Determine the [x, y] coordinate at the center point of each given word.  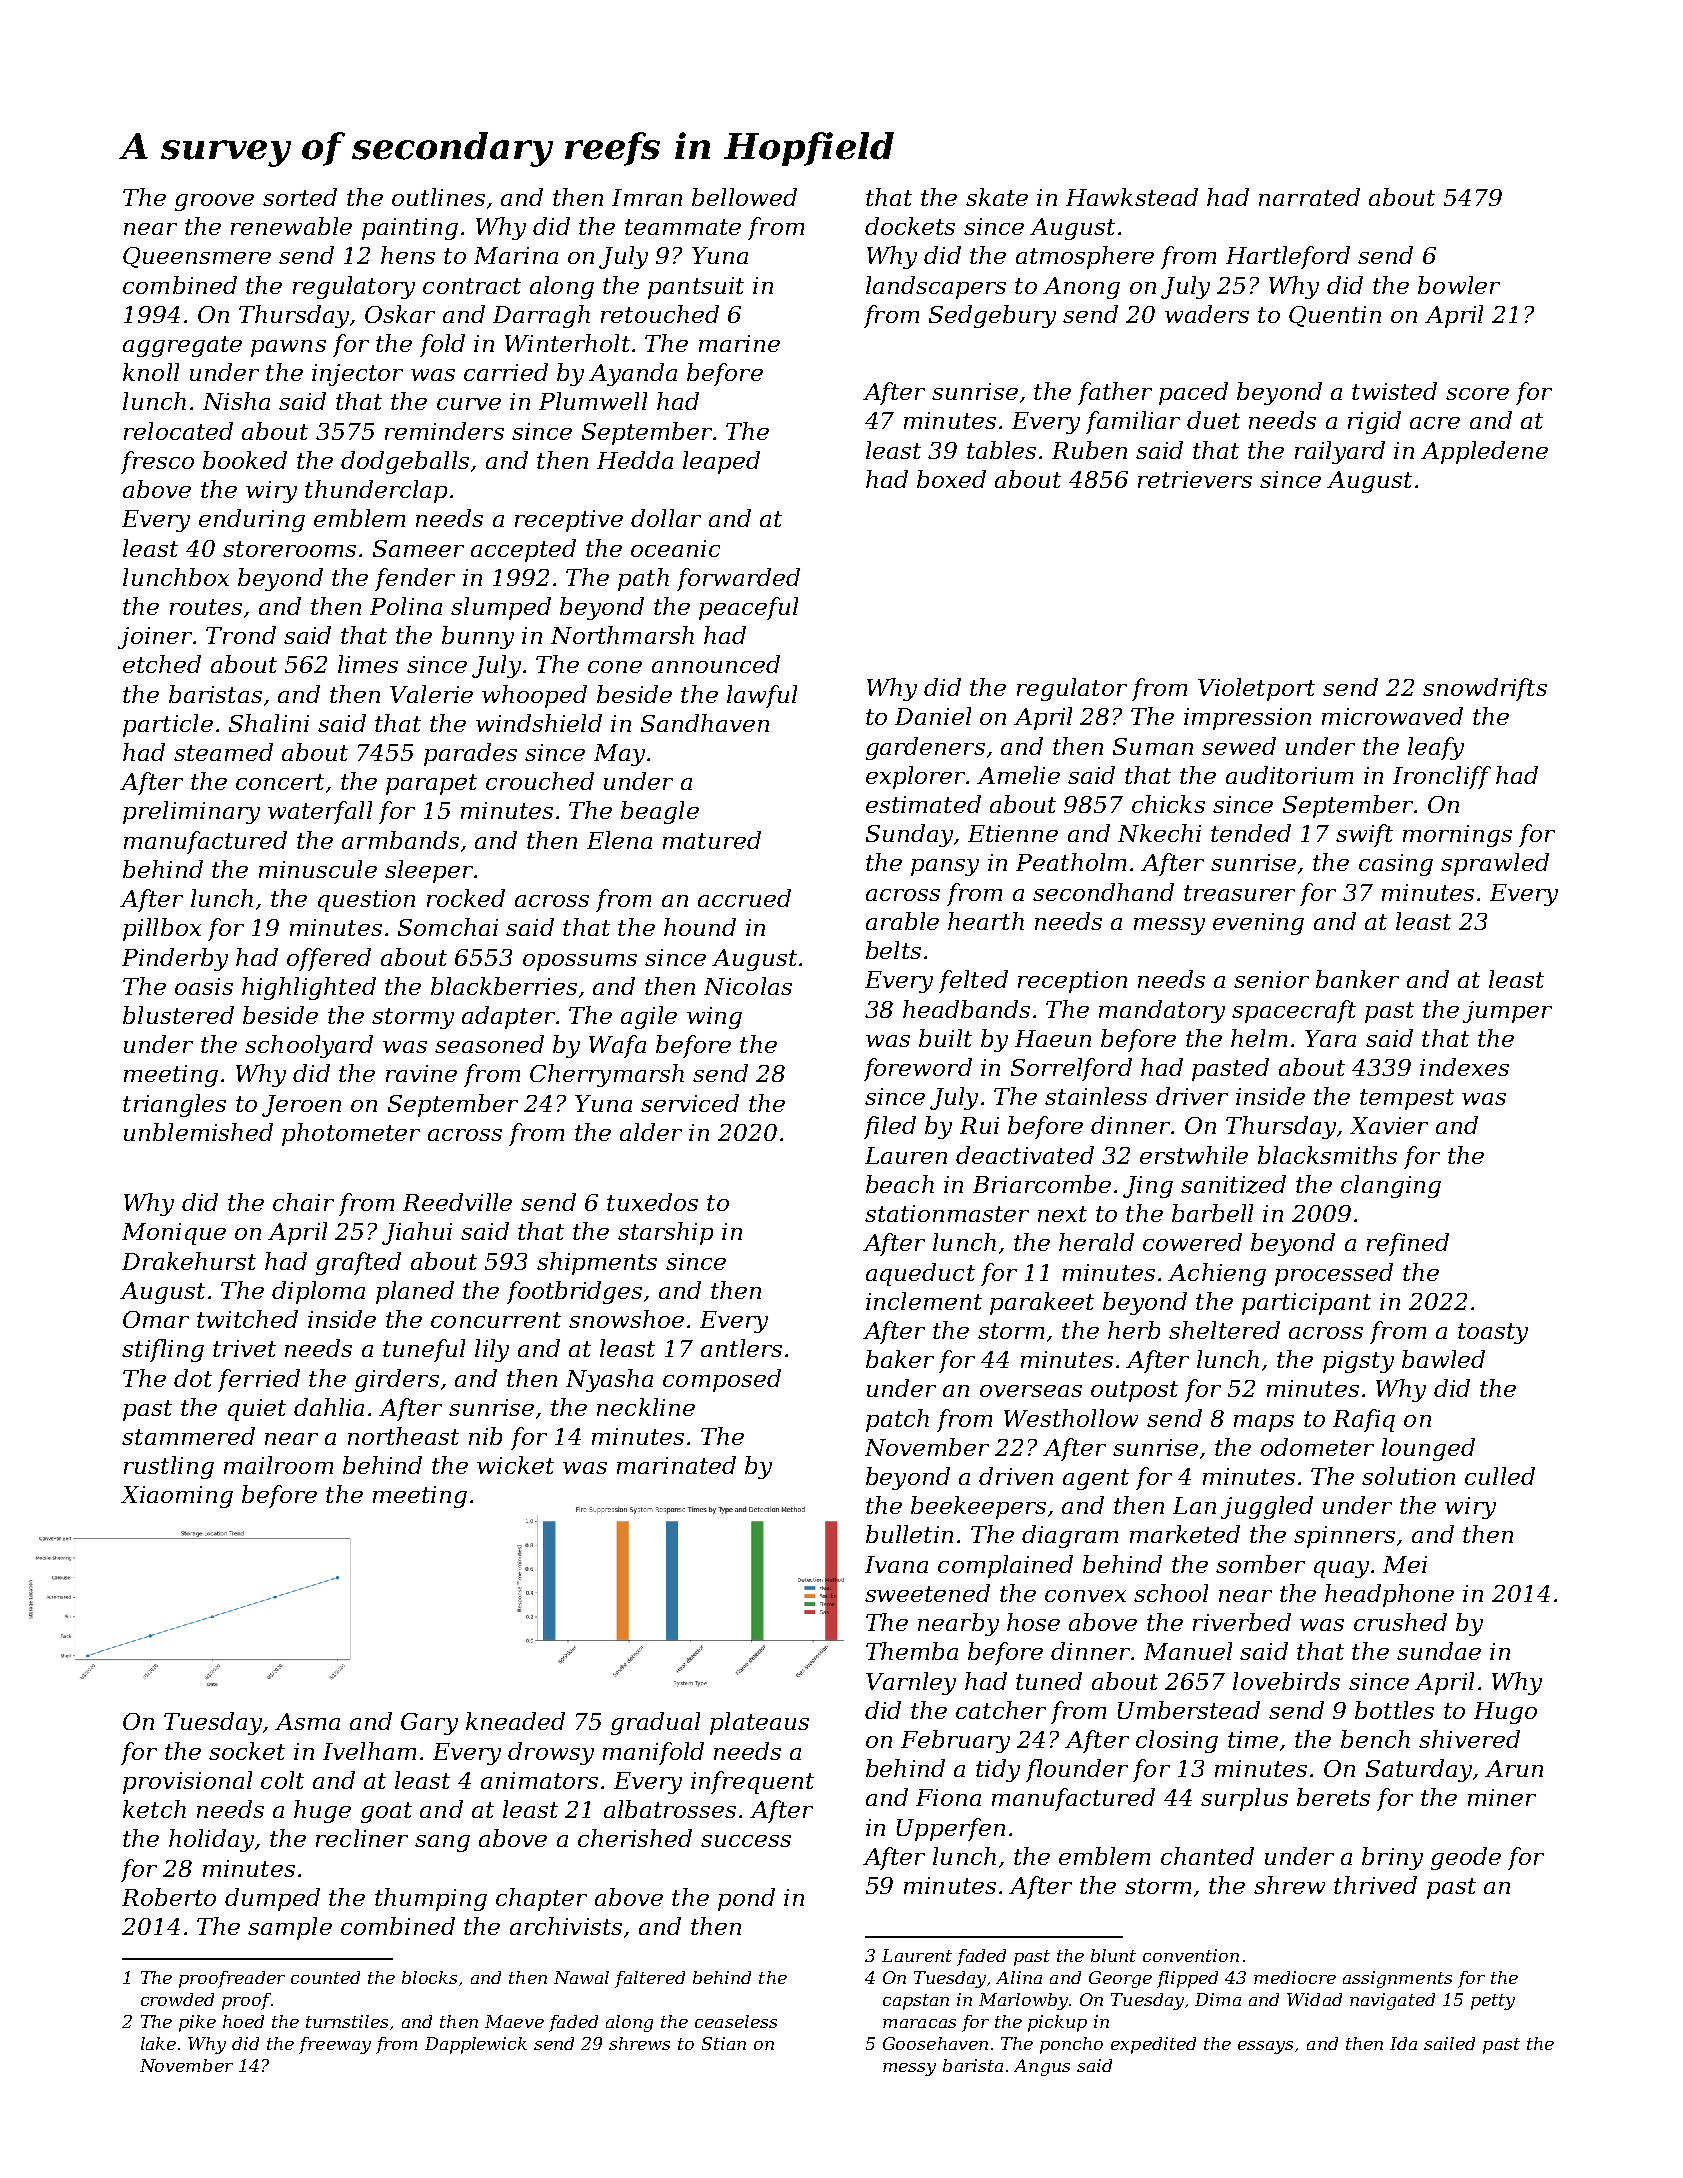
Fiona [948, 1797]
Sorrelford [1071, 1069]
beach [900, 1184]
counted [325, 1977]
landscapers [936, 287]
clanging [1391, 1186]
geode [1466, 1858]
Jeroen [301, 1106]
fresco [157, 462]
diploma [318, 1292]
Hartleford [1288, 257]
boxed [951, 479]
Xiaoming [177, 1497]
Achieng [1217, 1274]
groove [214, 202]
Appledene [1484, 452]
